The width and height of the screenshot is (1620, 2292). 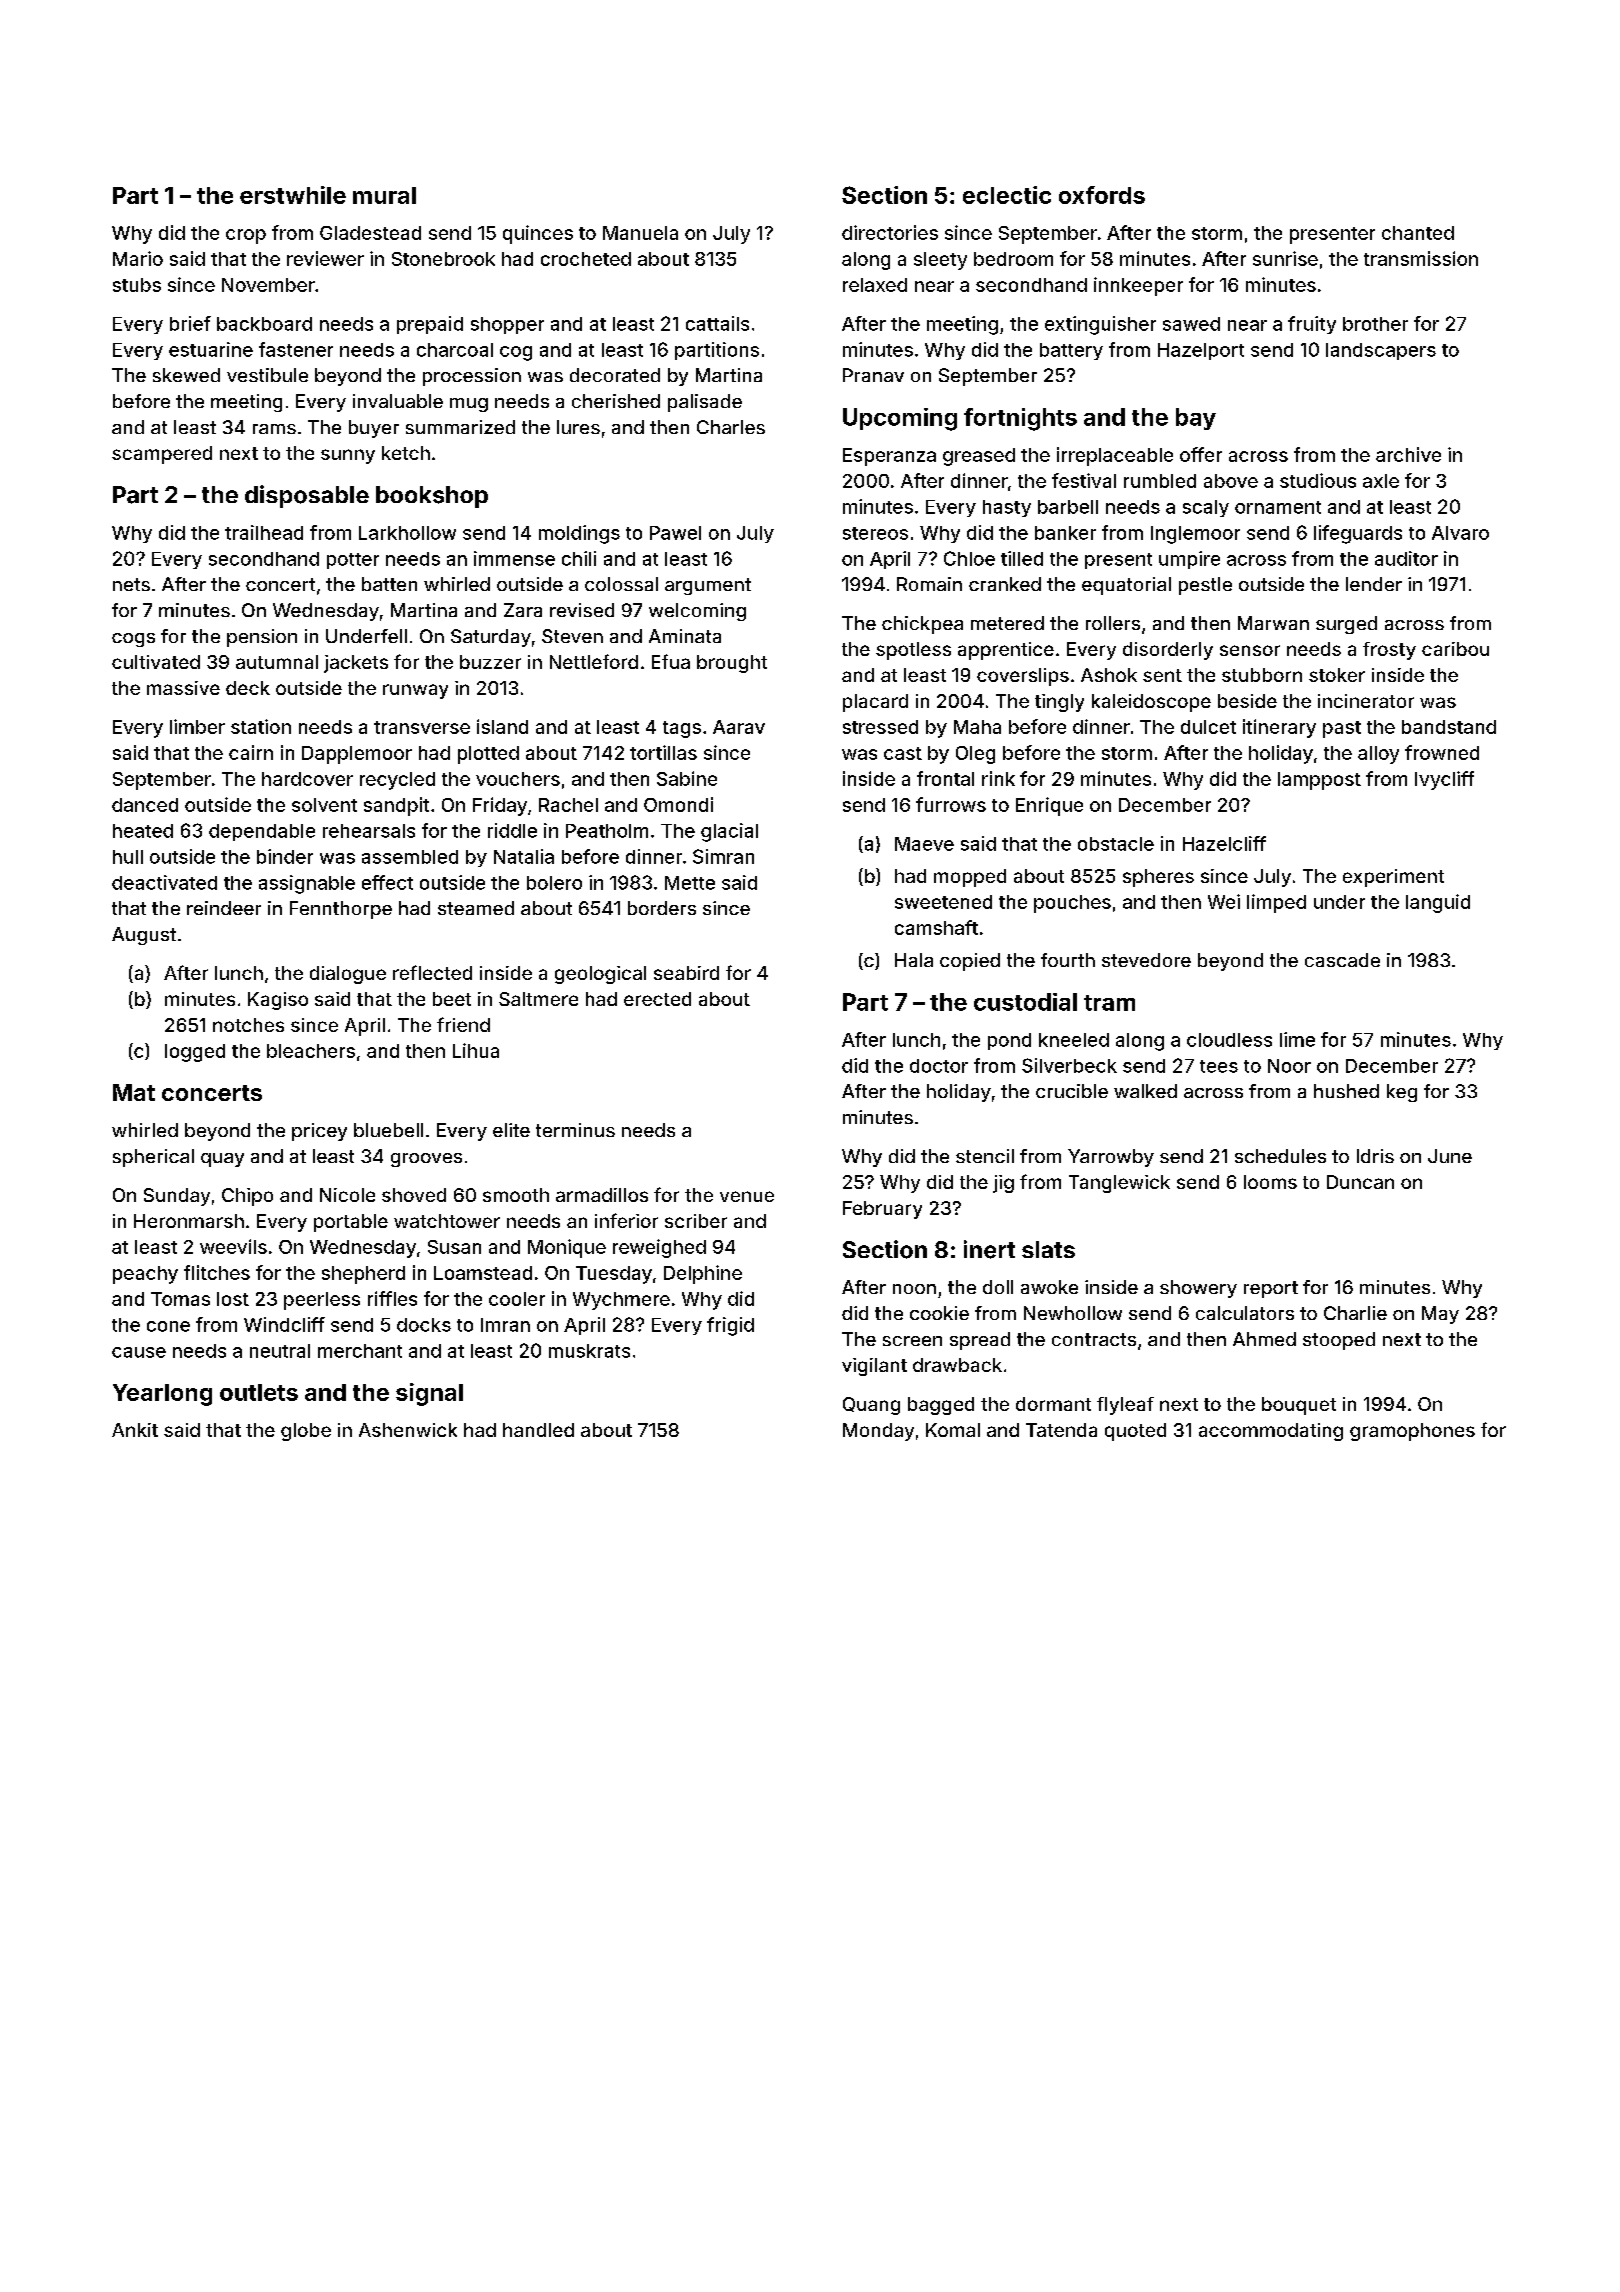 What do you see at coordinates (1189, 560) in the screenshot?
I see `umpire` at bounding box center [1189, 560].
